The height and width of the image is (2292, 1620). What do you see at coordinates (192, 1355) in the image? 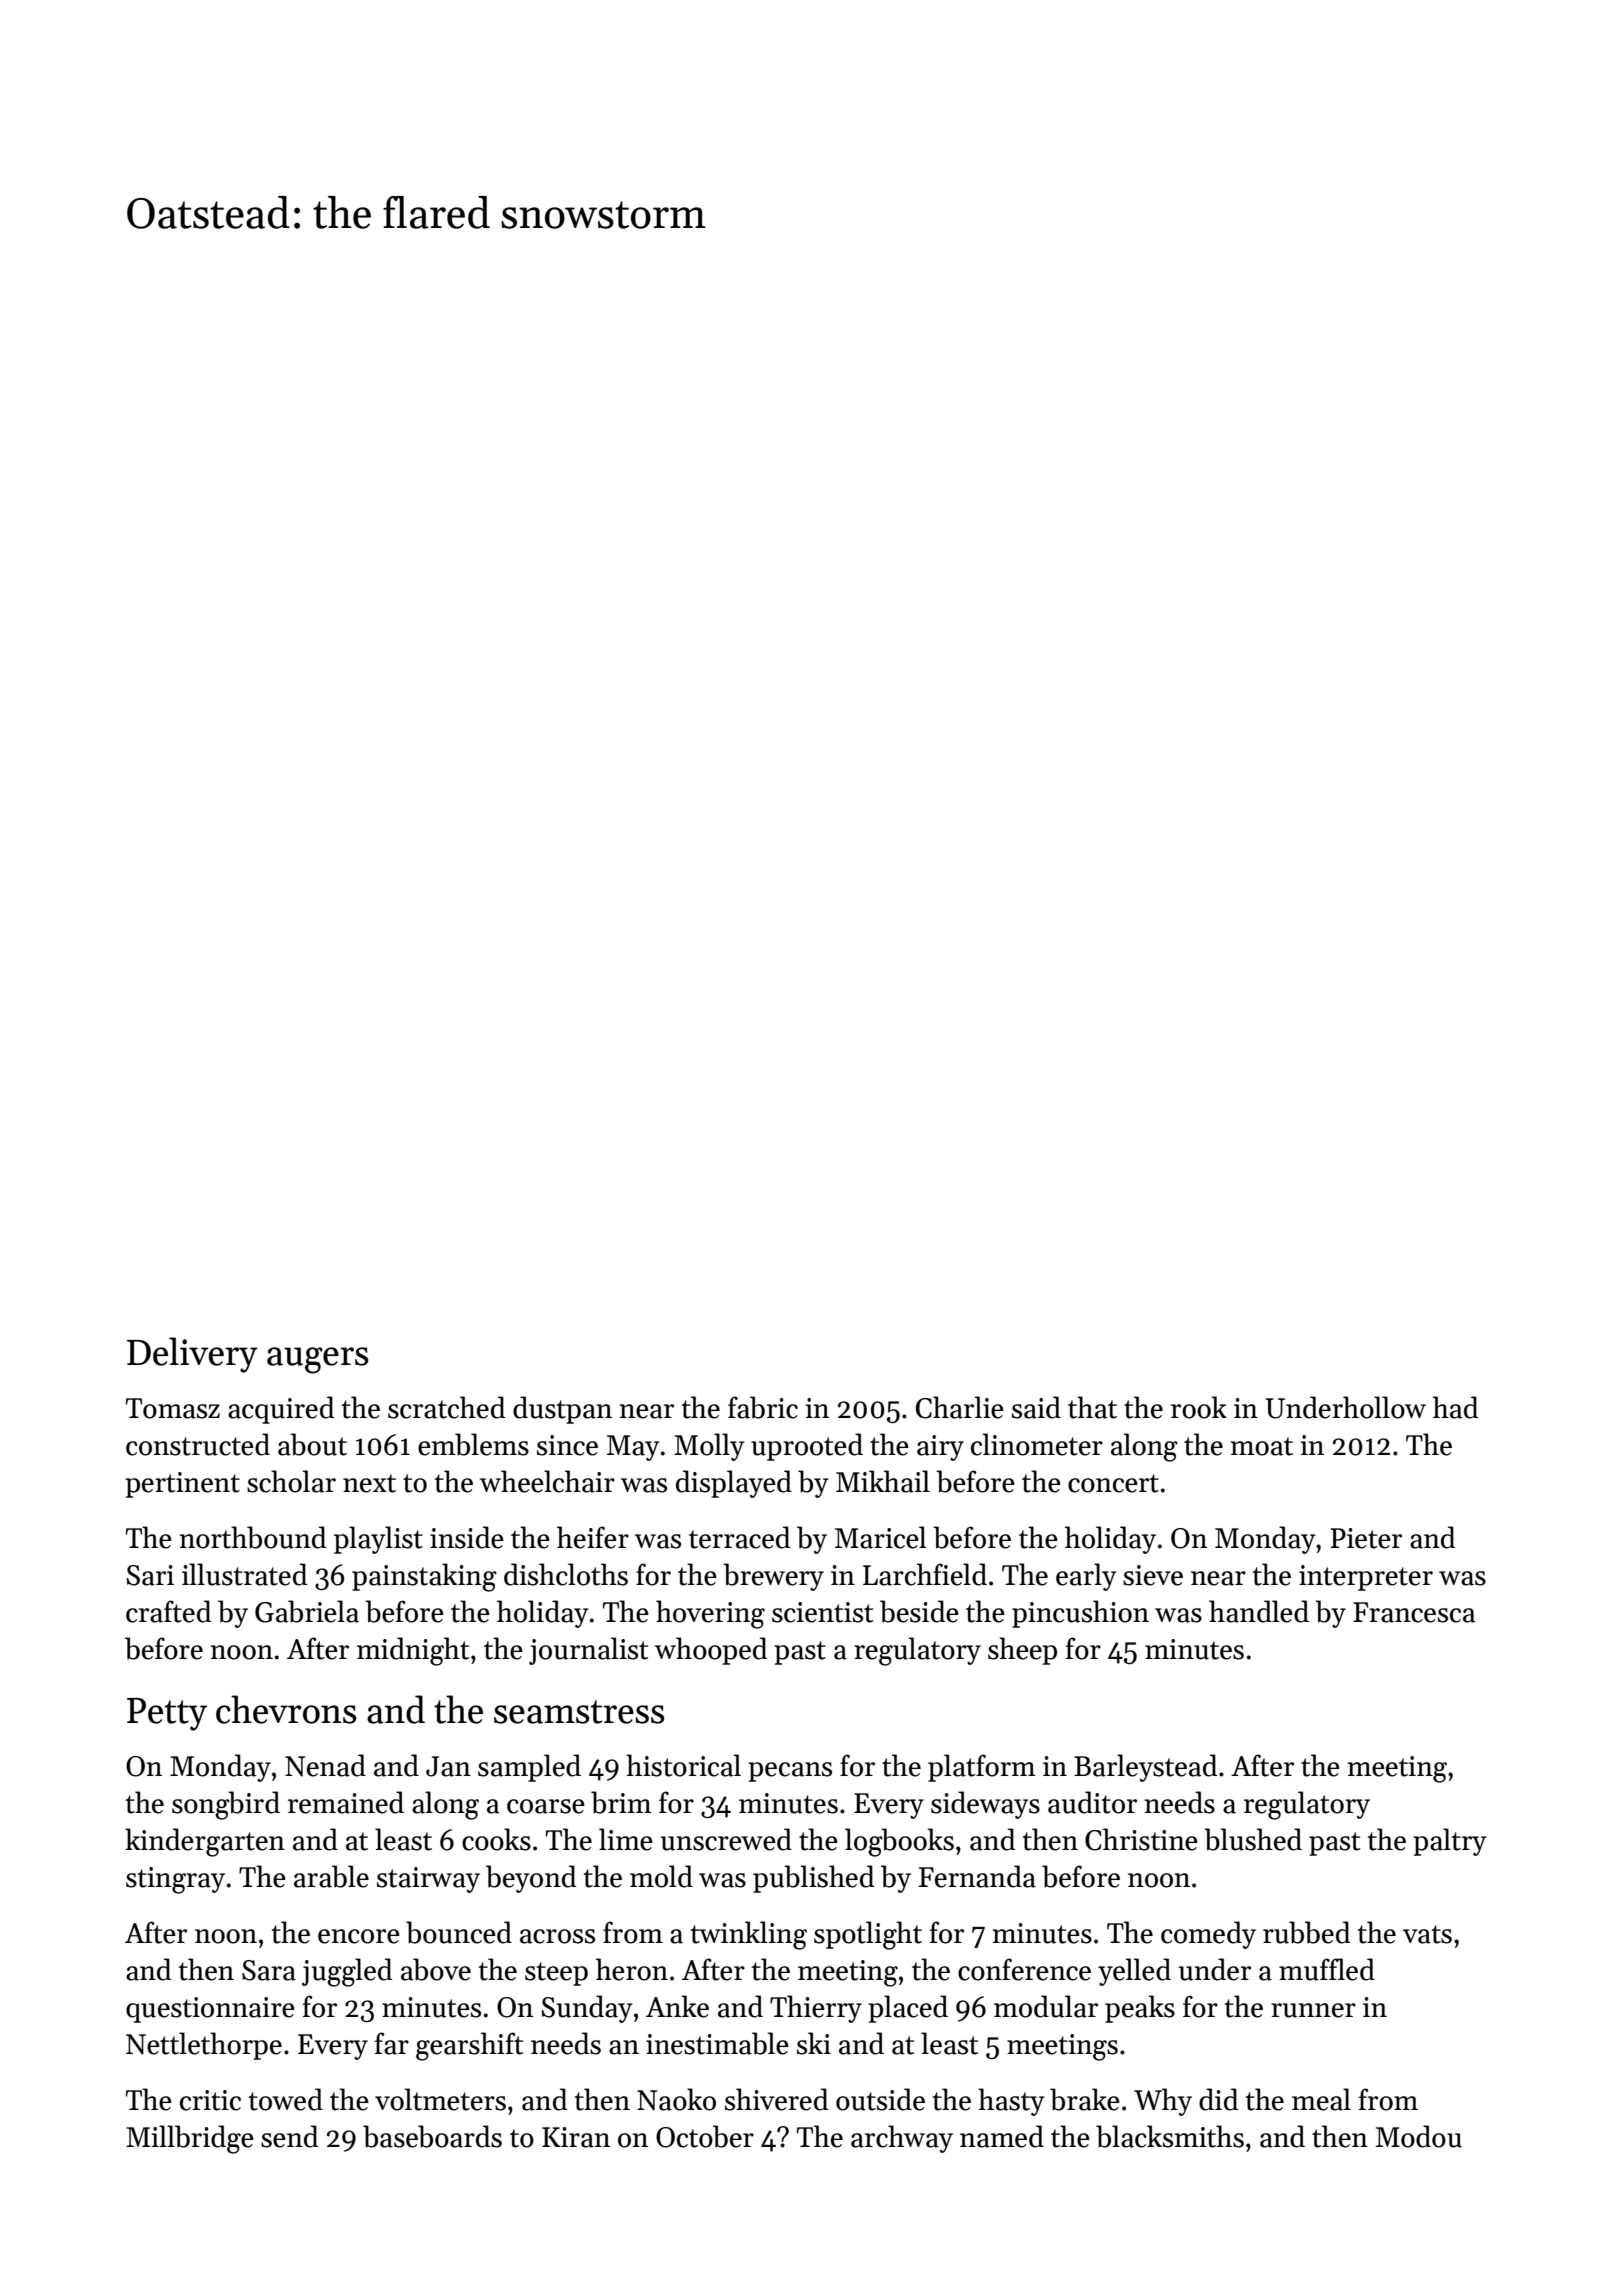
I see `Delivery` at bounding box center [192, 1355].
